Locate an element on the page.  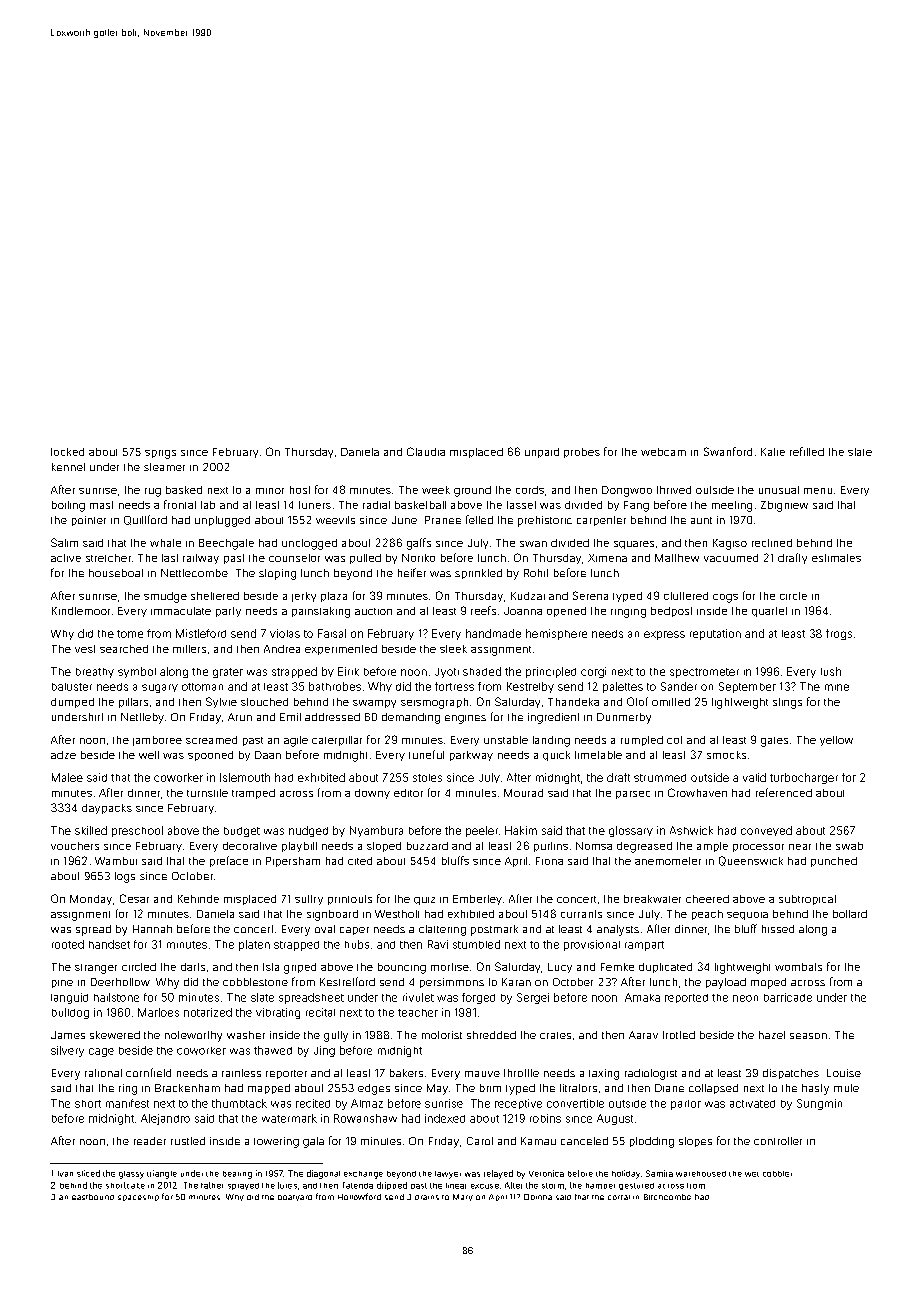
Queenswick is located at coordinates (751, 861).
